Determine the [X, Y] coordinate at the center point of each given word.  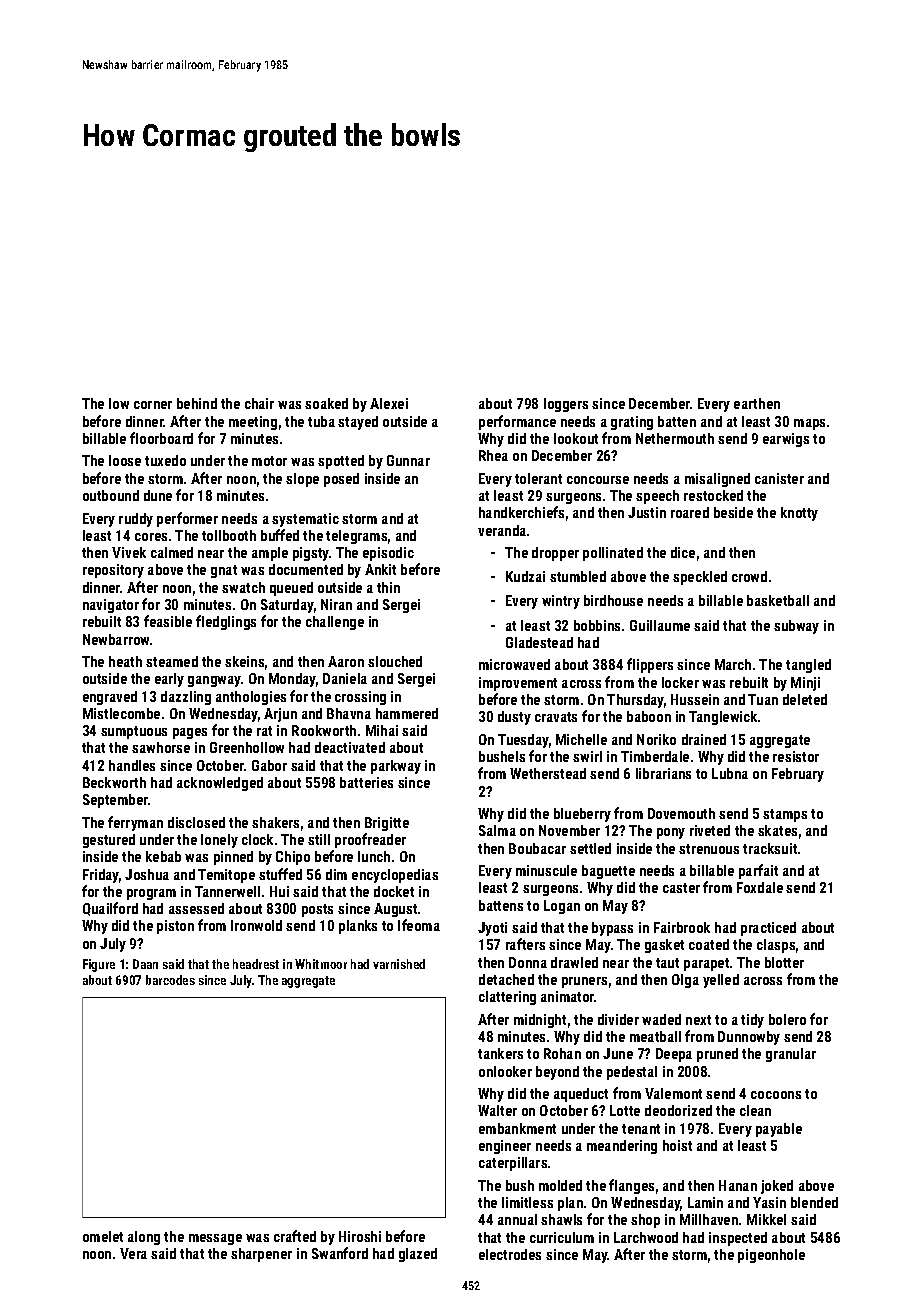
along [144, 1238]
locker [680, 682]
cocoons [776, 1095]
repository [113, 571]
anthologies [251, 698]
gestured [109, 841]
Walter [497, 1110]
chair [259, 403]
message [215, 1239]
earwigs [786, 440]
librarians [663, 773]
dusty [514, 718]
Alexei [389, 403]
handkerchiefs [521, 512]
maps [809, 424]
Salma [497, 830]
